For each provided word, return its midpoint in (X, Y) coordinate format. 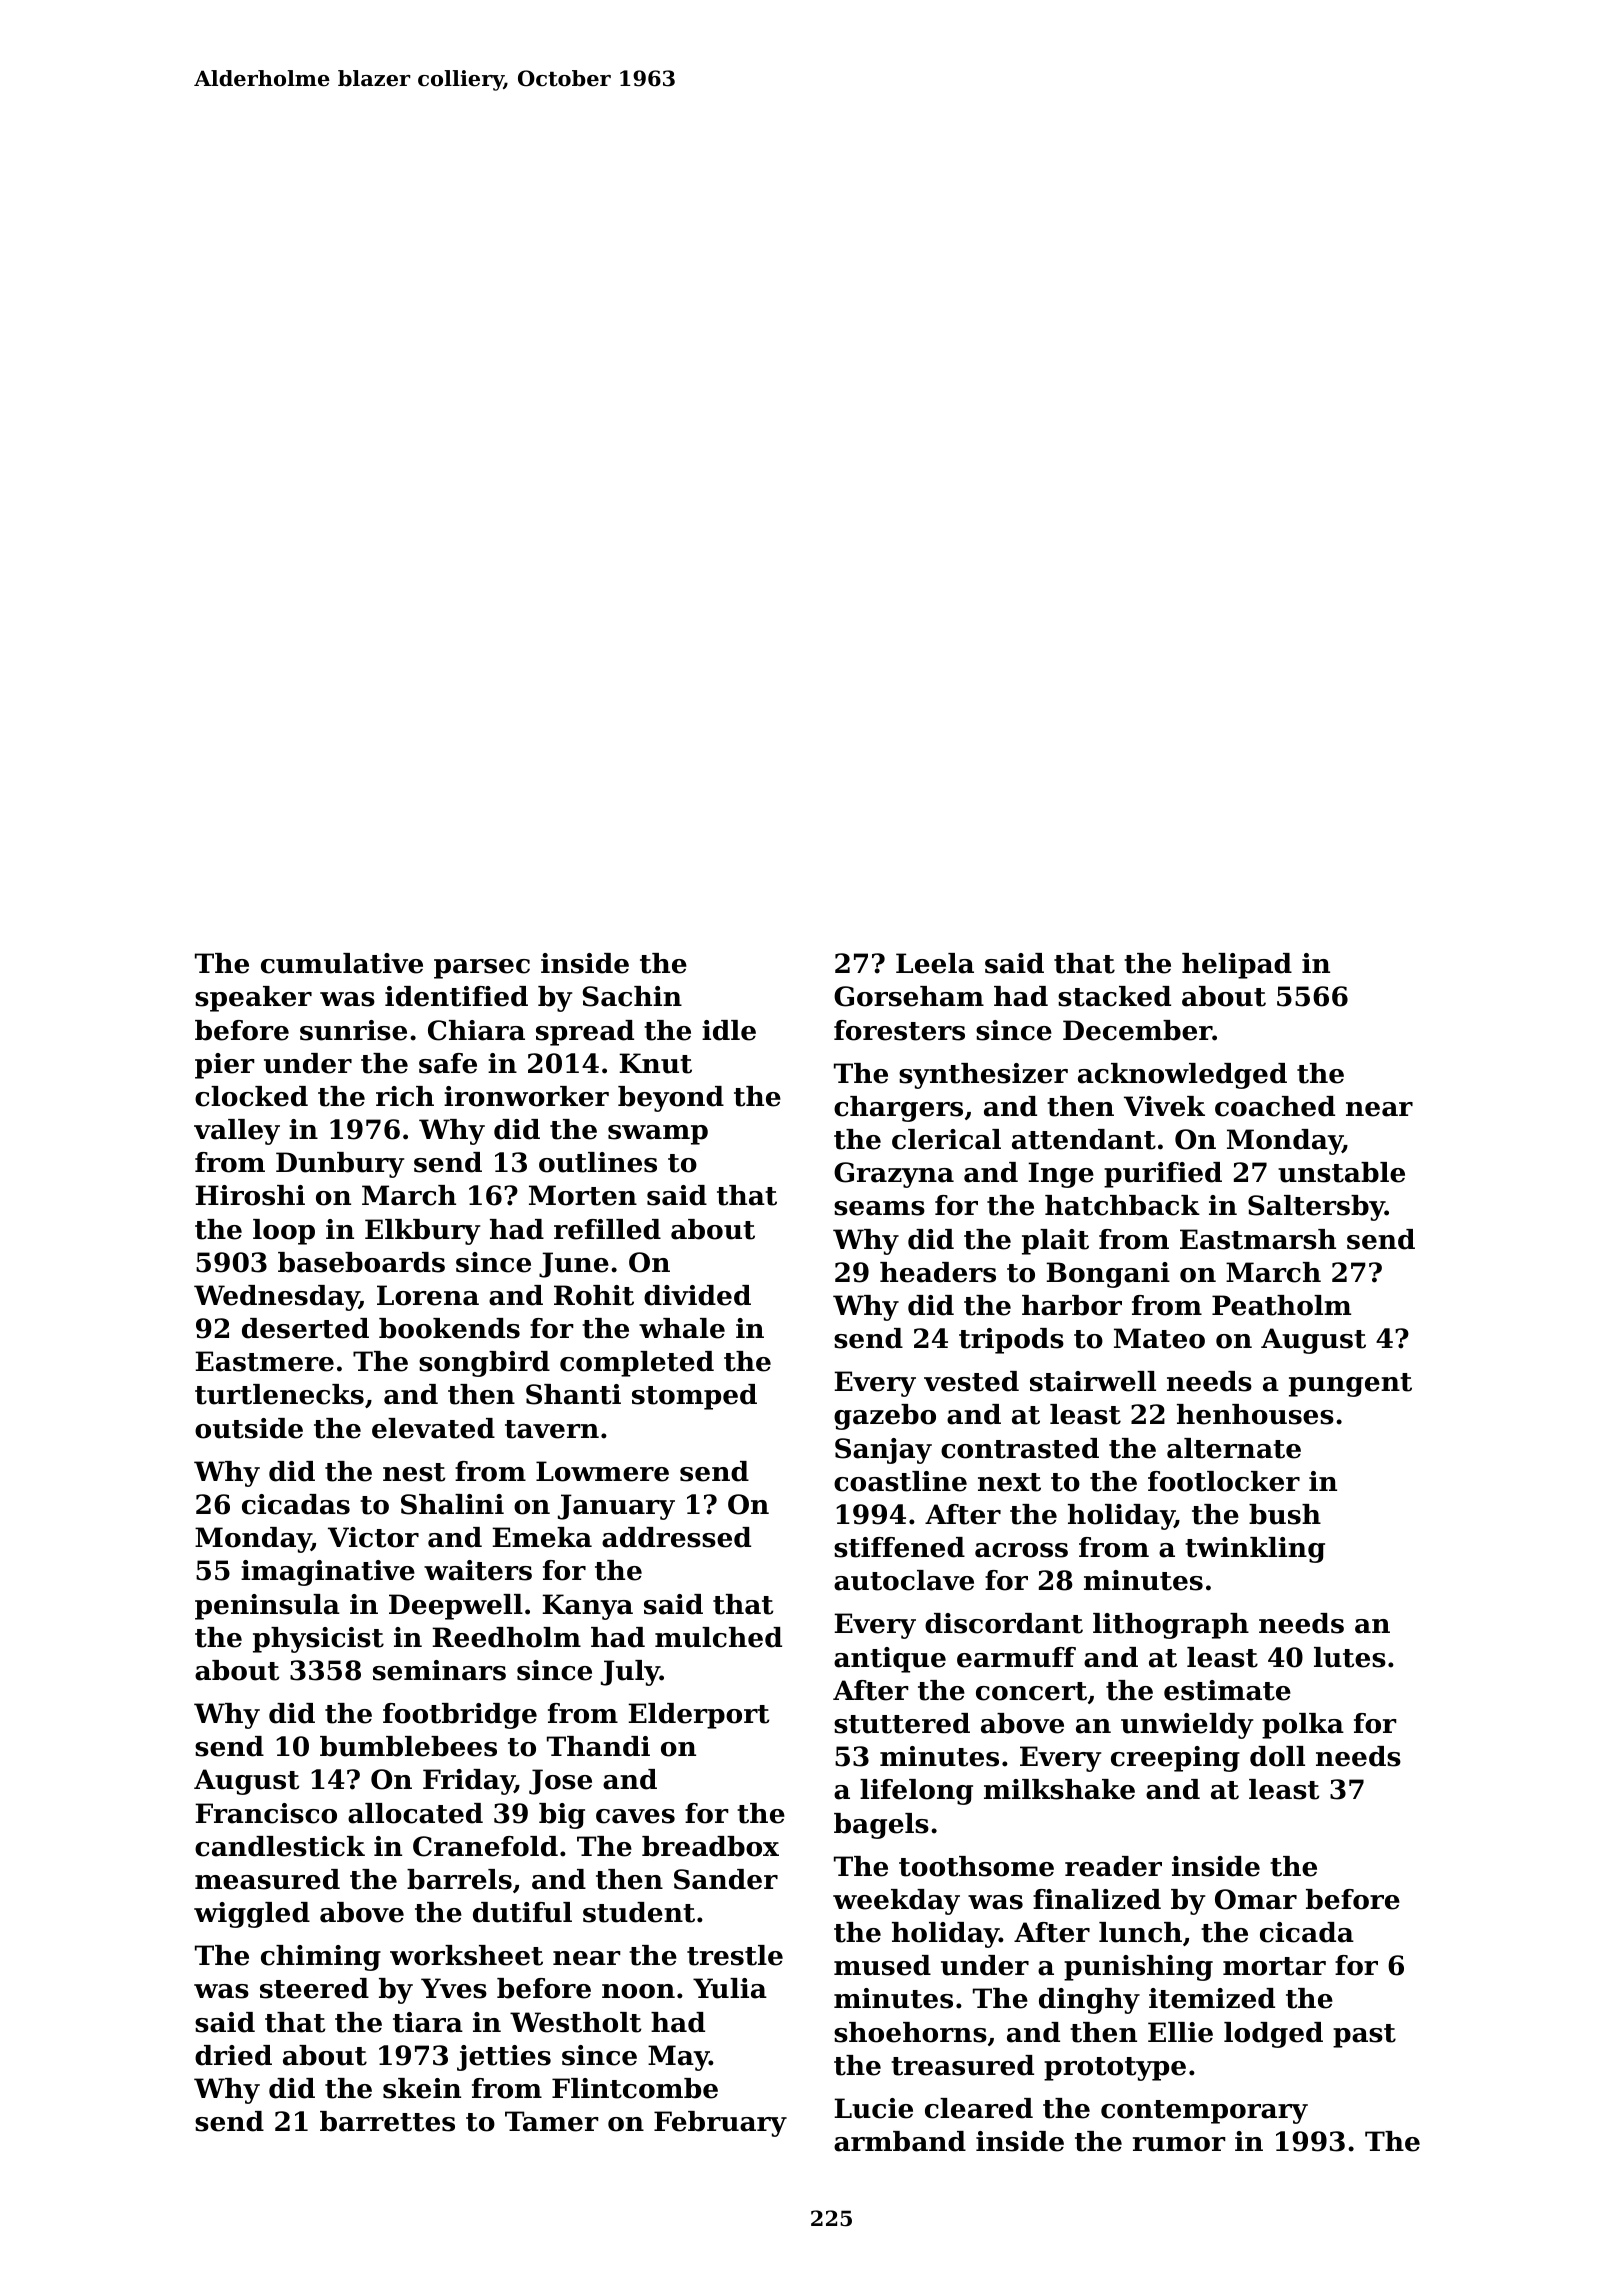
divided (697, 1295)
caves (635, 1816)
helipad (1237, 966)
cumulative (342, 963)
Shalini (452, 1504)
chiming (321, 1958)
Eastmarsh (1258, 1239)
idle (729, 1030)
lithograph (1171, 1626)
